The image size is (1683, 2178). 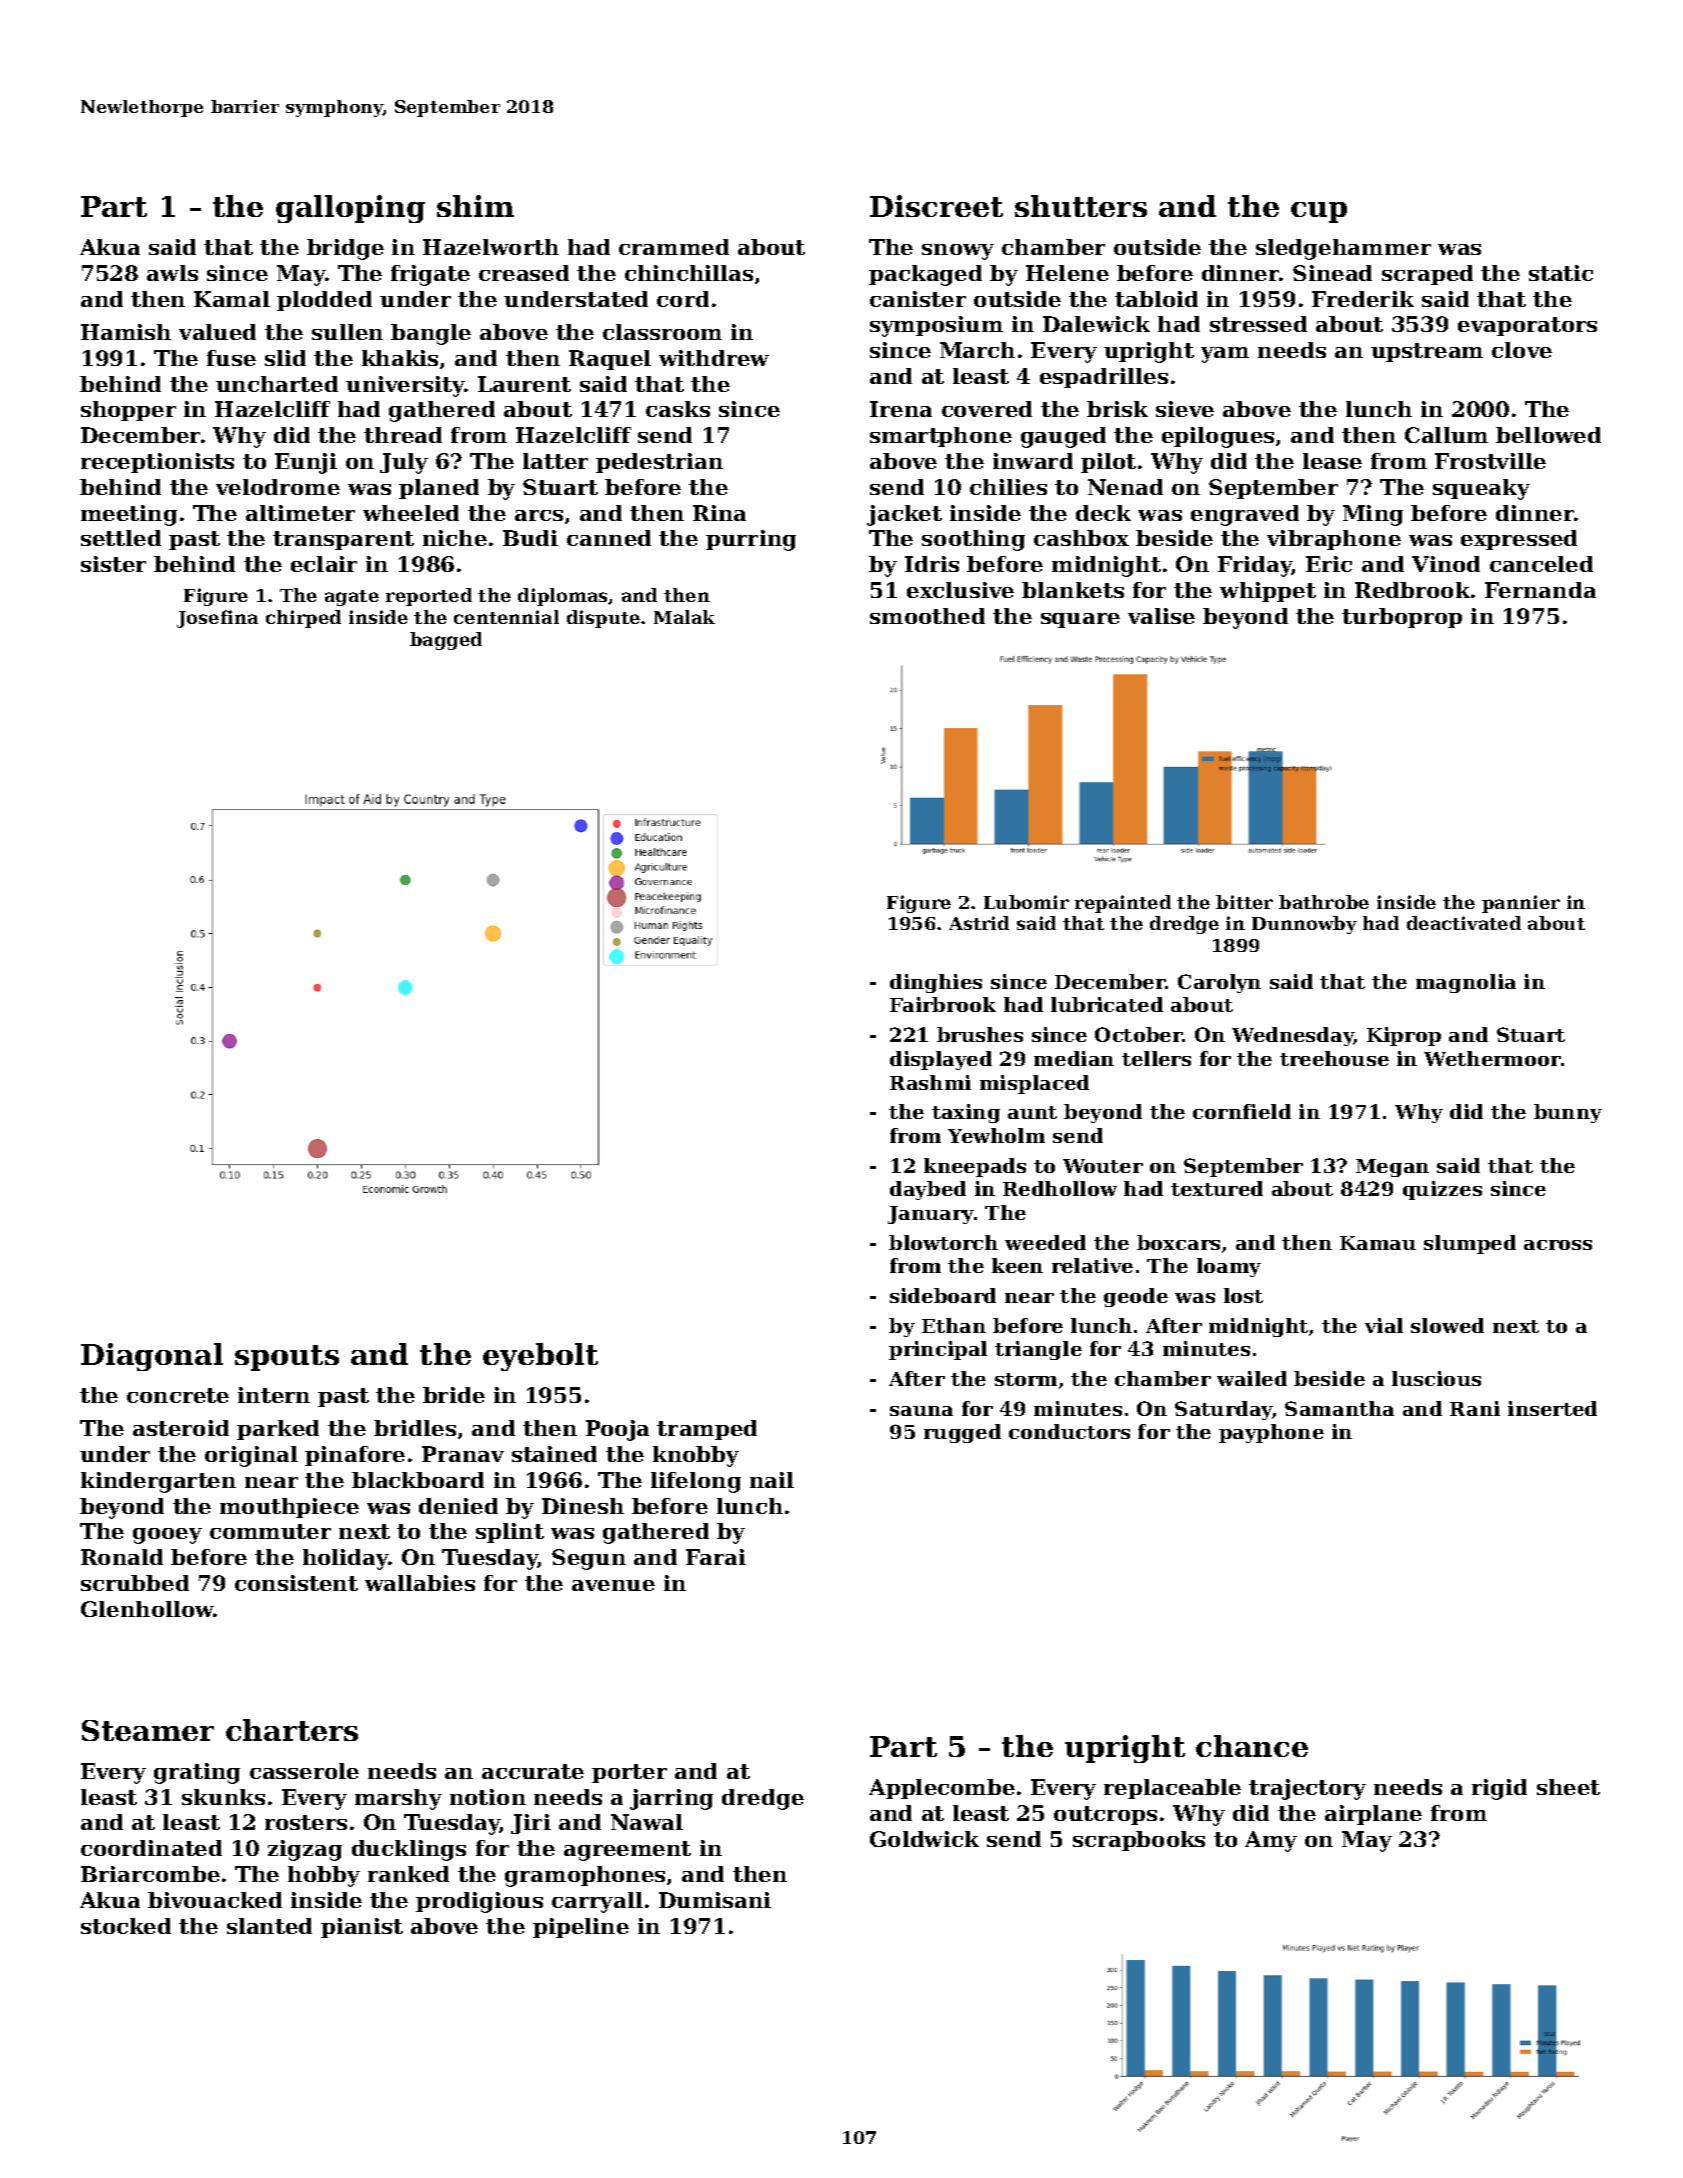 I want to click on cup, so click(x=1319, y=212).
